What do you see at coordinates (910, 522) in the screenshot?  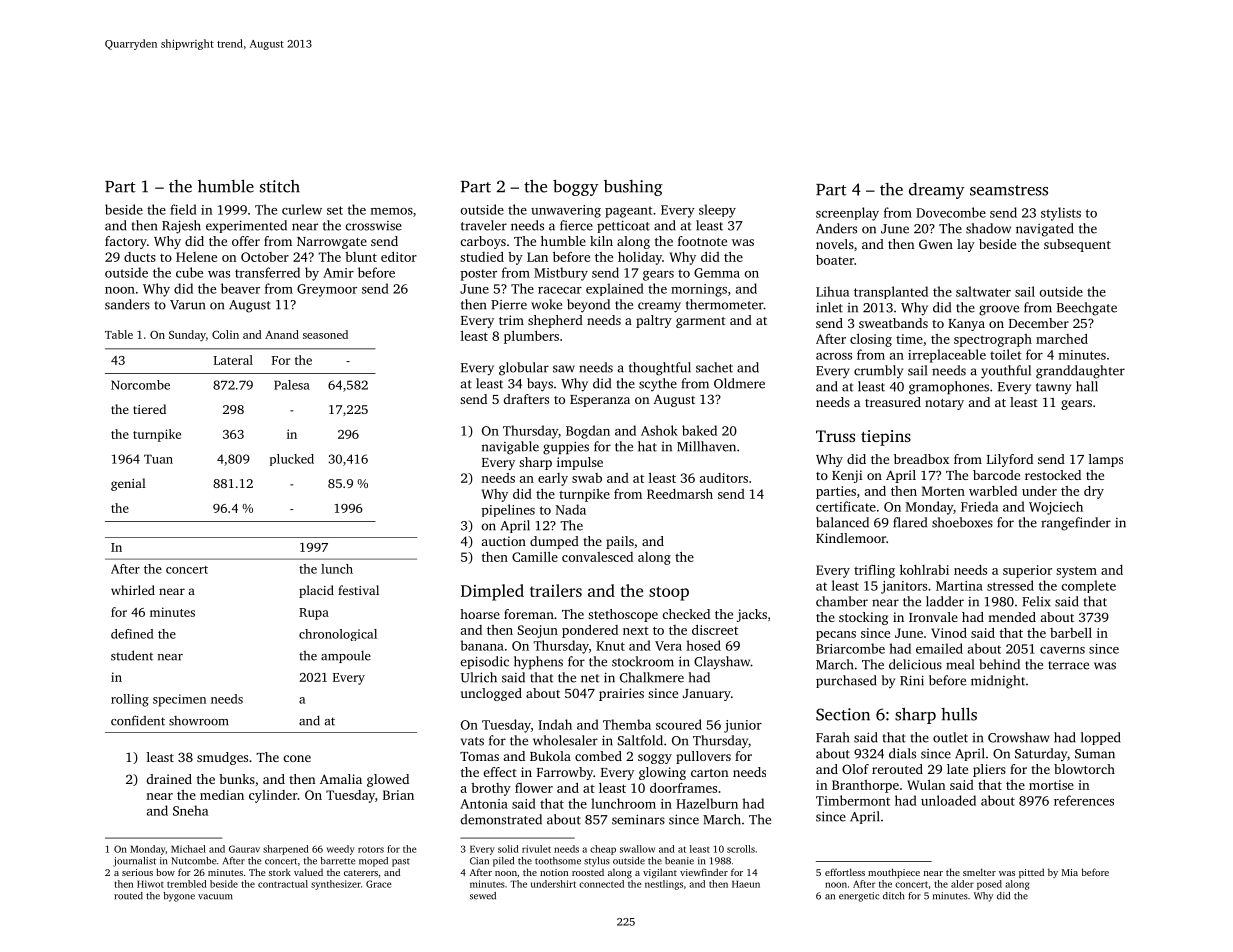 I see `flared` at bounding box center [910, 522].
